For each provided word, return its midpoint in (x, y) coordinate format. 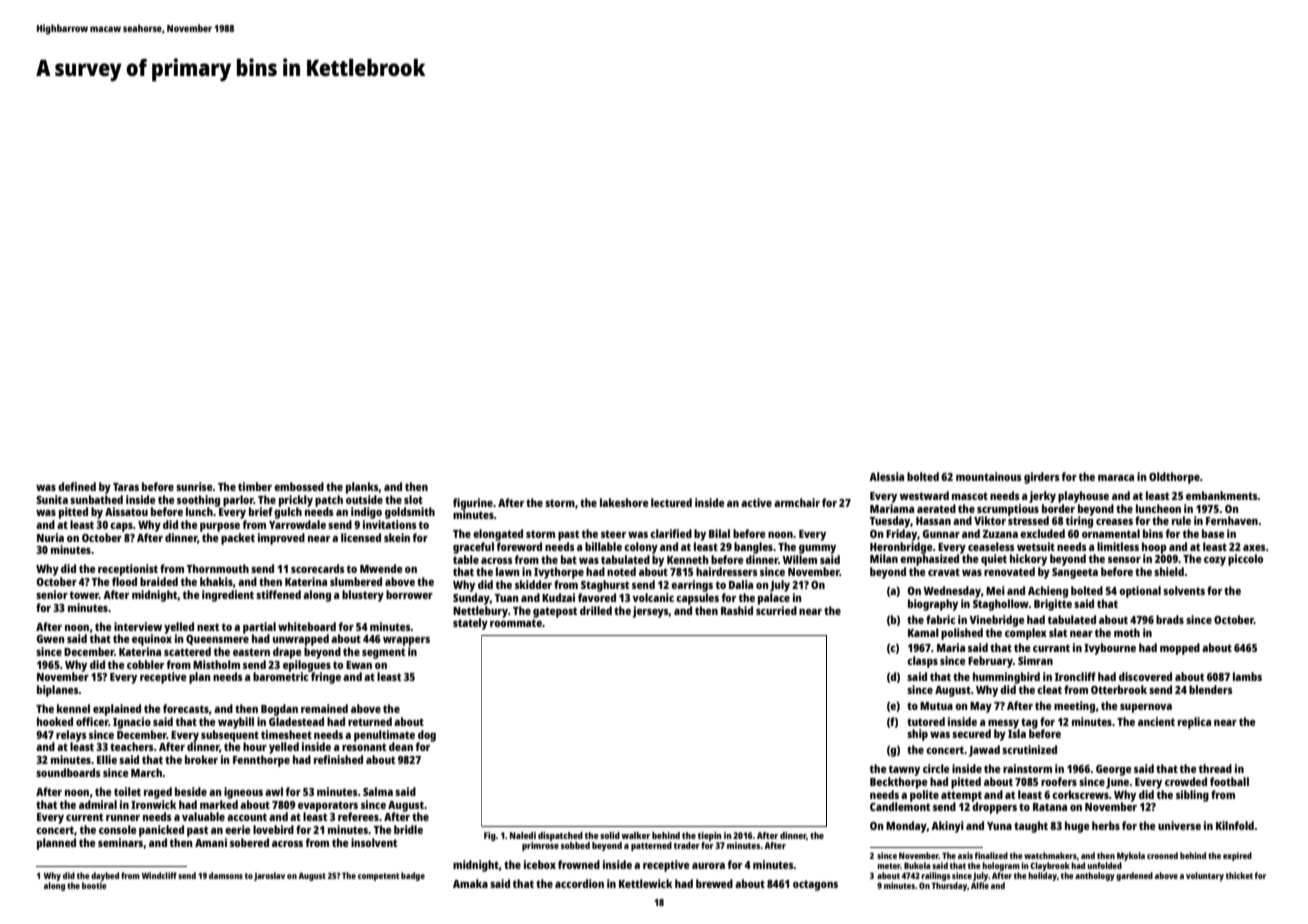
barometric (280, 676)
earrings (692, 586)
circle (936, 768)
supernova (1146, 708)
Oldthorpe (1174, 478)
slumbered (356, 581)
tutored (926, 721)
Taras (126, 487)
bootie (94, 885)
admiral (98, 804)
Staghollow (1001, 605)
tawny (904, 770)
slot (413, 499)
